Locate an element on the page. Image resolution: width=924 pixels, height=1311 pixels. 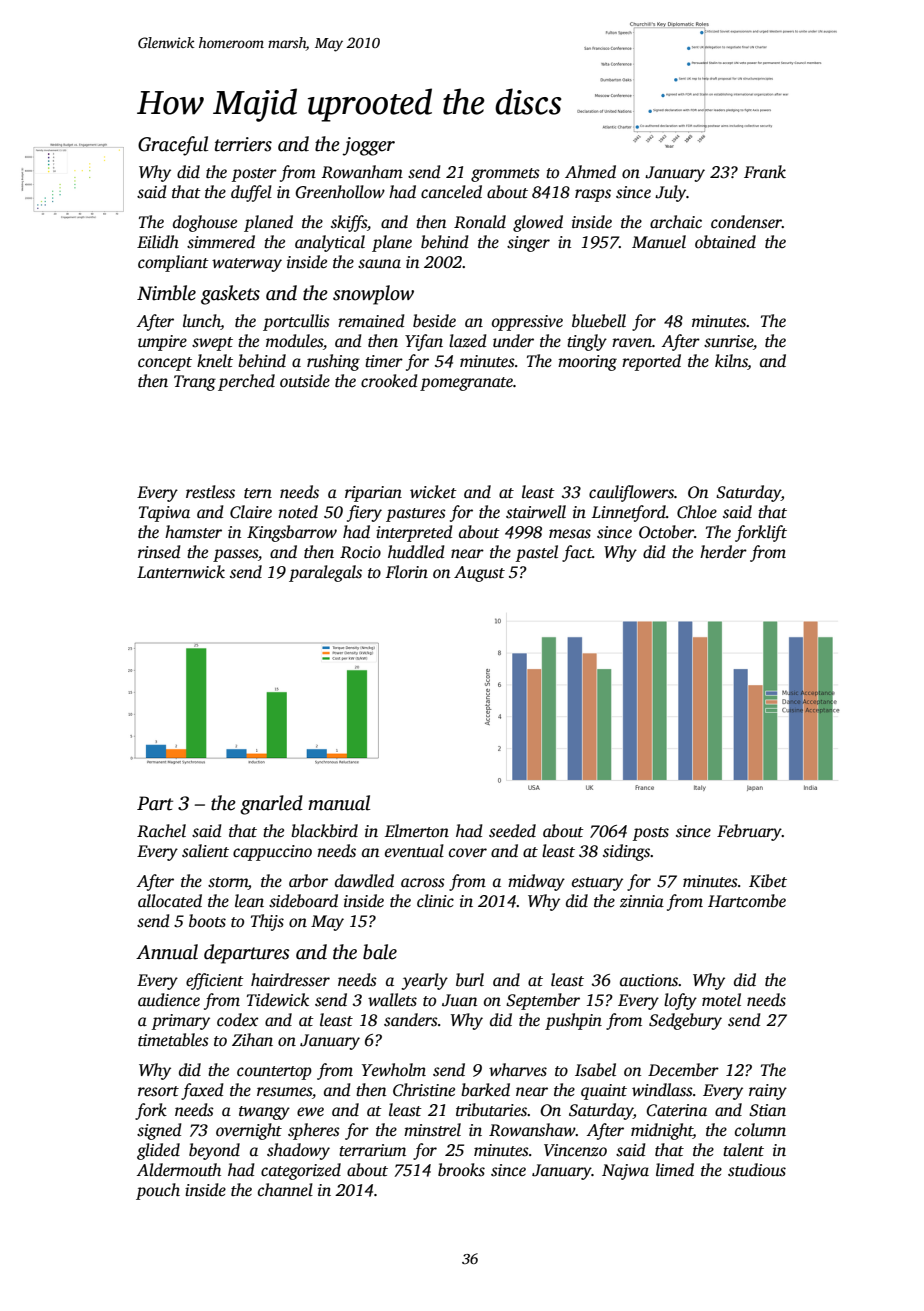
hamster is located at coordinates (193, 532).
